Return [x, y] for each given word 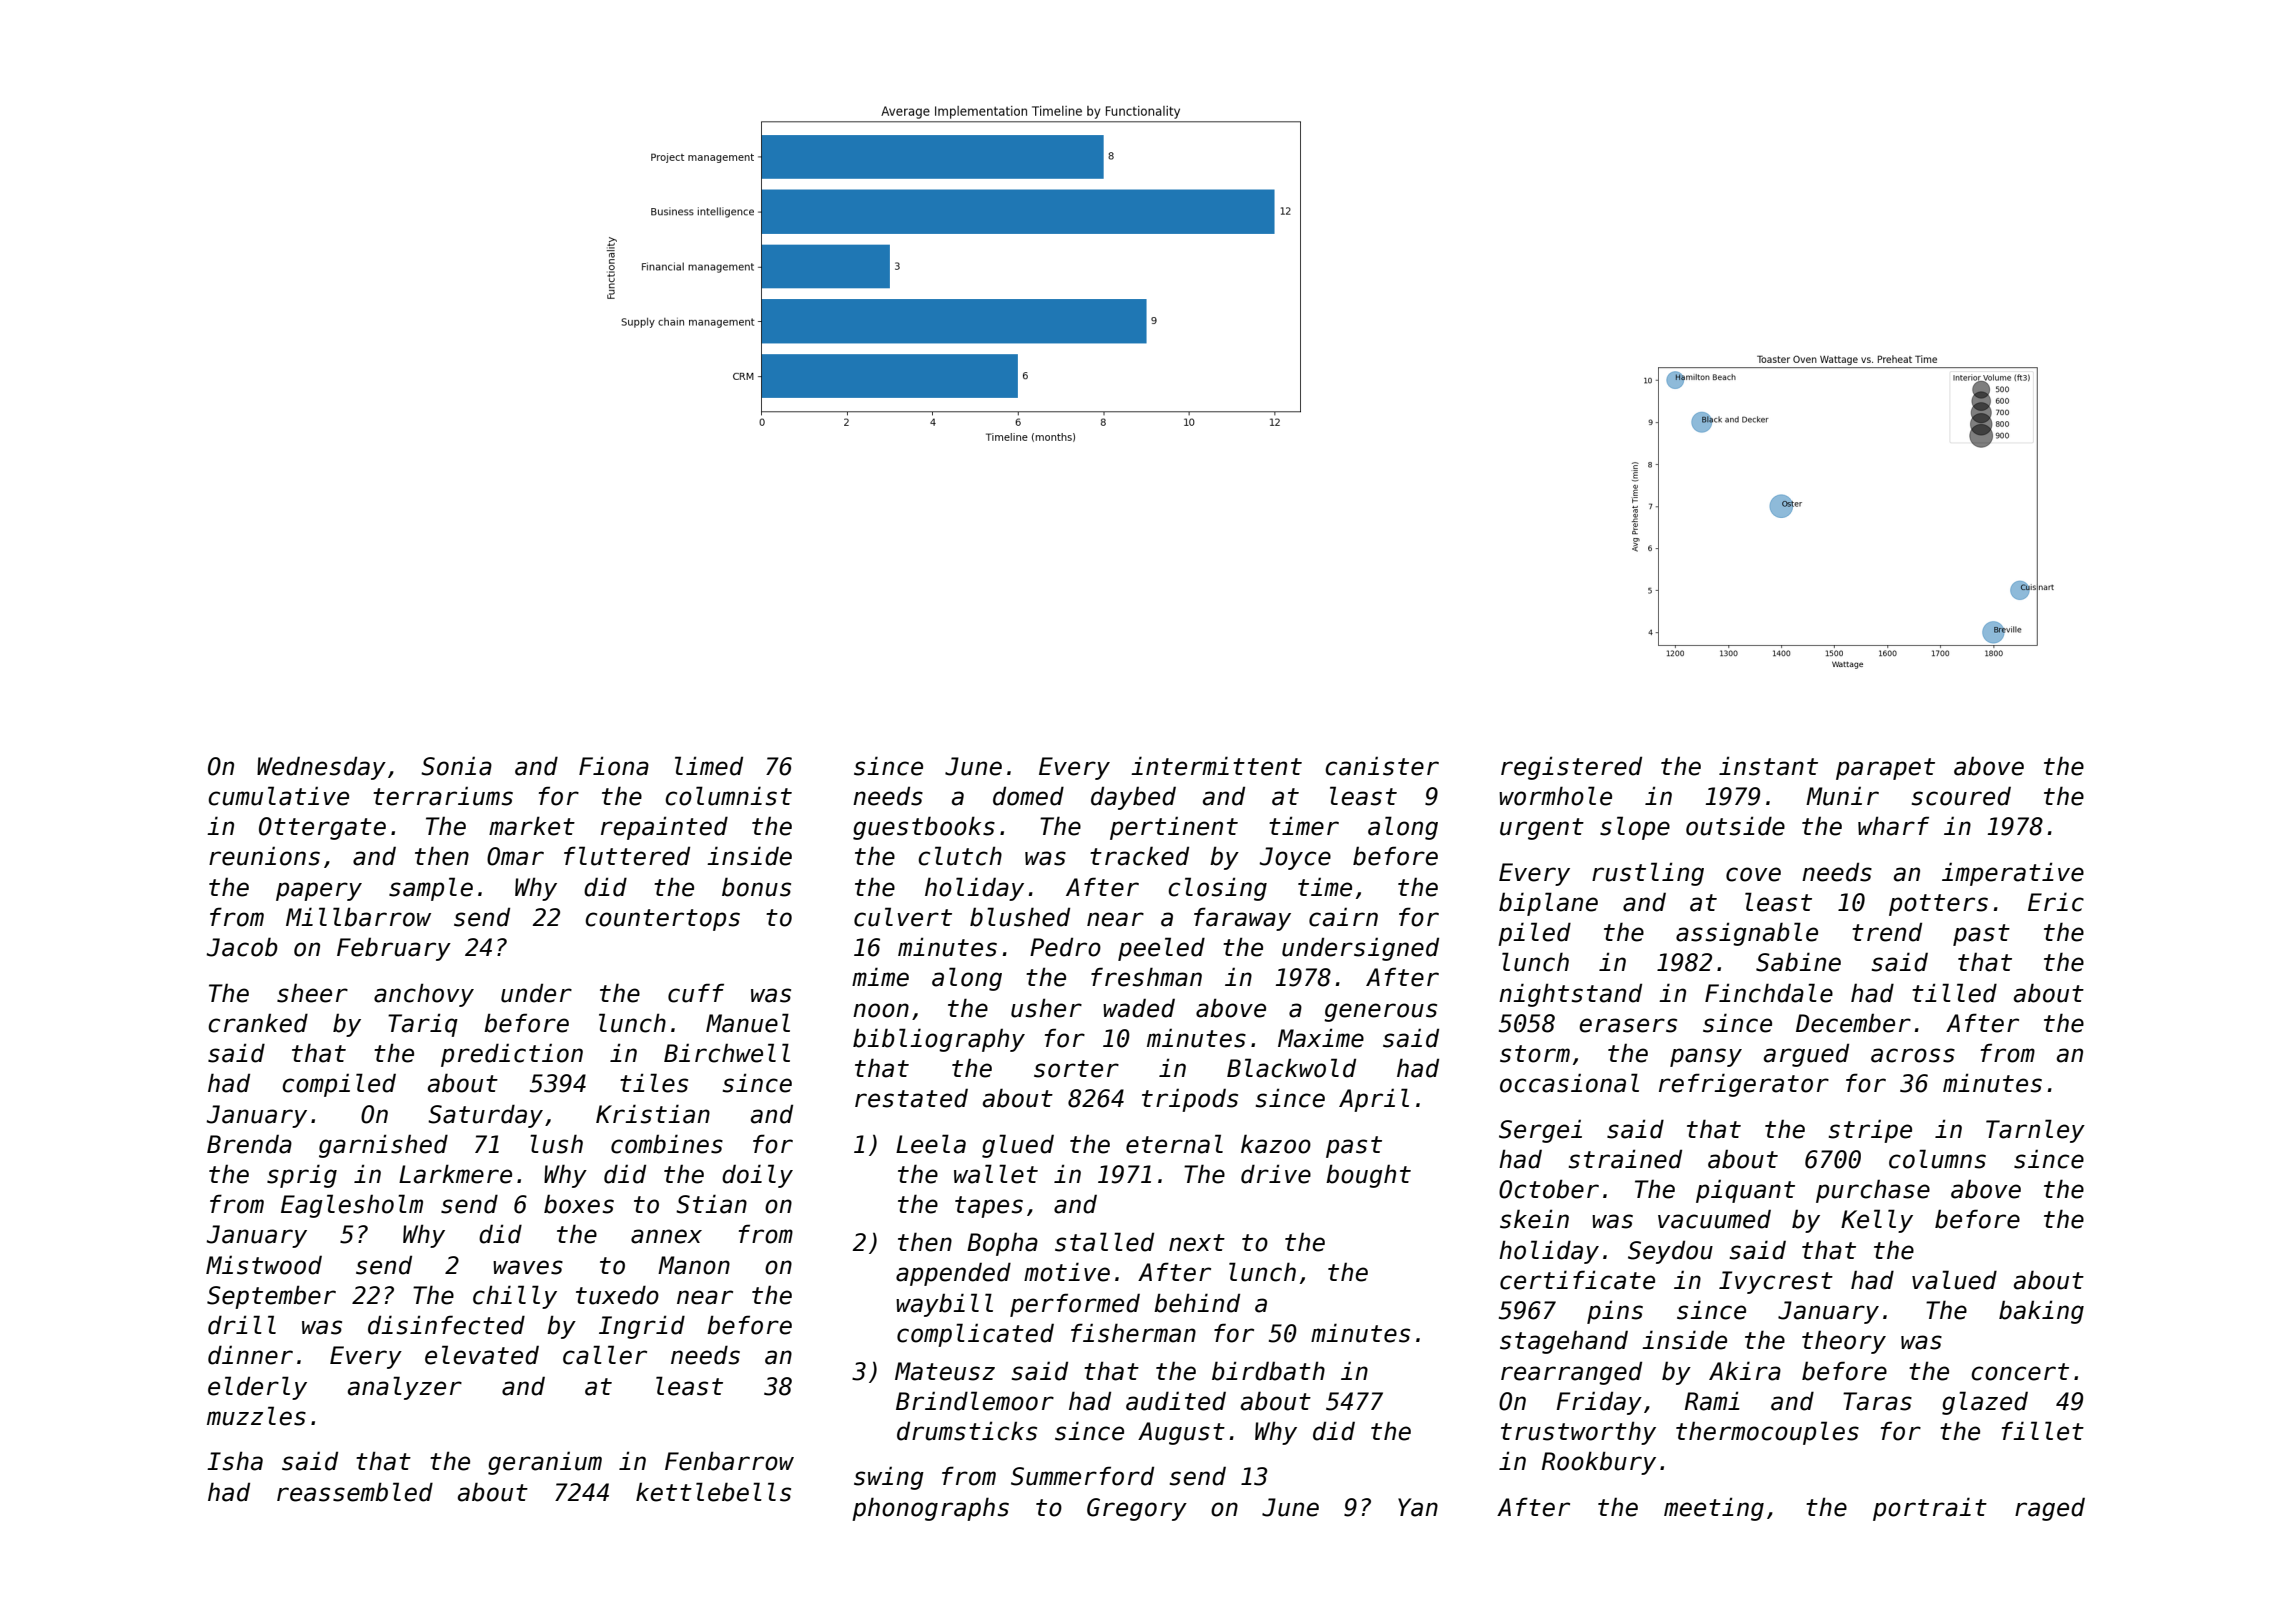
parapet [1885, 769]
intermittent [1216, 766]
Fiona [614, 766]
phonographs [930, 1509]
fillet [2043, 1431]
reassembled [355, 1492]
